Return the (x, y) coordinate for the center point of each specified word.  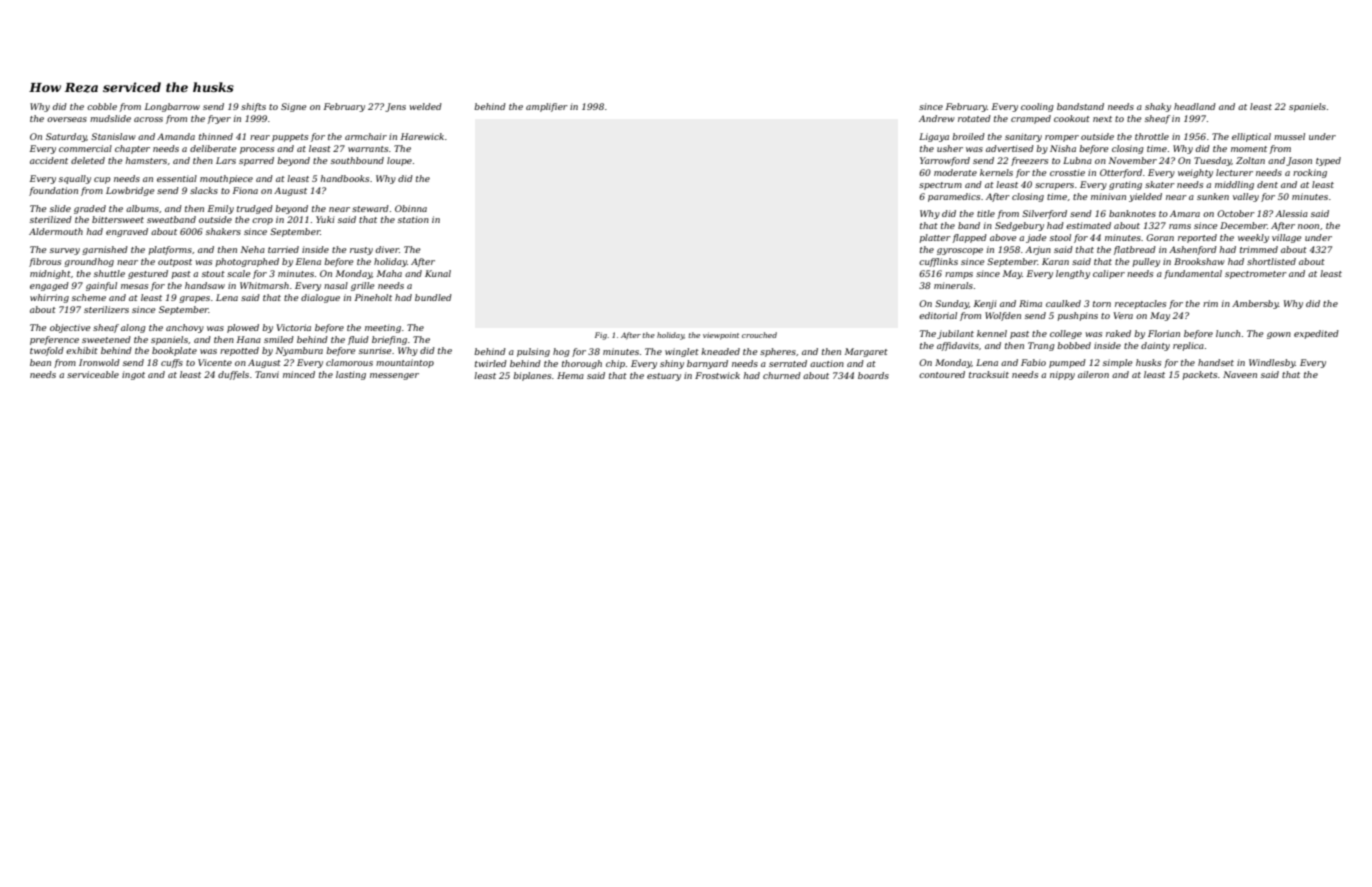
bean (40, 362)
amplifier (547, 107)
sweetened (106, 339)
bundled (433, 297)
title (986, 213)
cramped (1031, 119)
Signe (294, 107)
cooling (1037, 107)
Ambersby (1255, 304)
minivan (1108, 196)
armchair (366, 136)
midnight (50, 274)
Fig (601, 336)
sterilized (51, 219)
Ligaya (934, 137)
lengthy (1073, 274)
